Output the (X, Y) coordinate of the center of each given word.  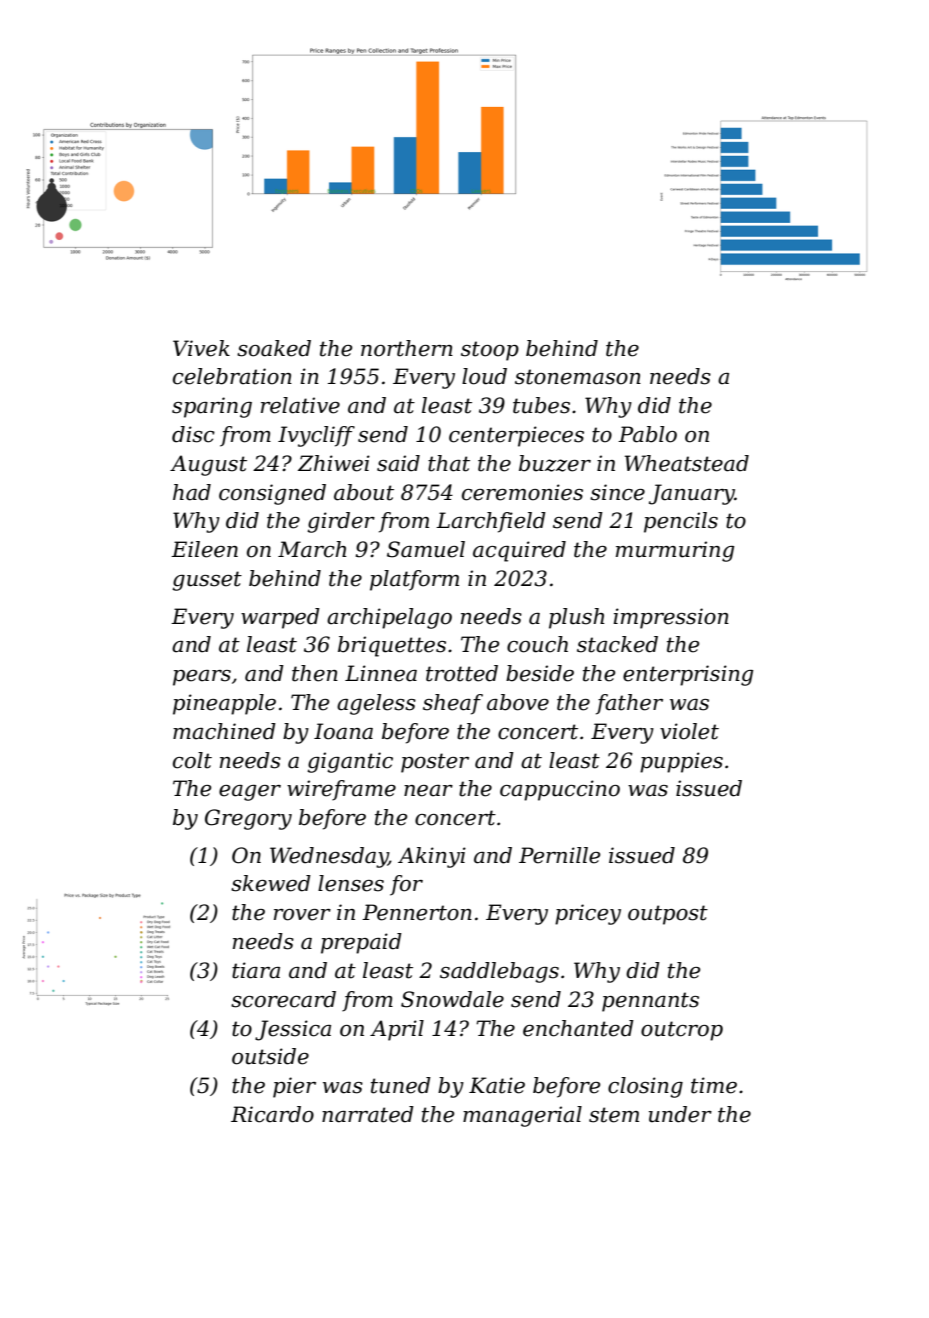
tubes (541, 405)
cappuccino (560, 790)
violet (689, 731)
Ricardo (272, 1114)
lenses (351, 883)
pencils (681, 522)
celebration (232, 376)
